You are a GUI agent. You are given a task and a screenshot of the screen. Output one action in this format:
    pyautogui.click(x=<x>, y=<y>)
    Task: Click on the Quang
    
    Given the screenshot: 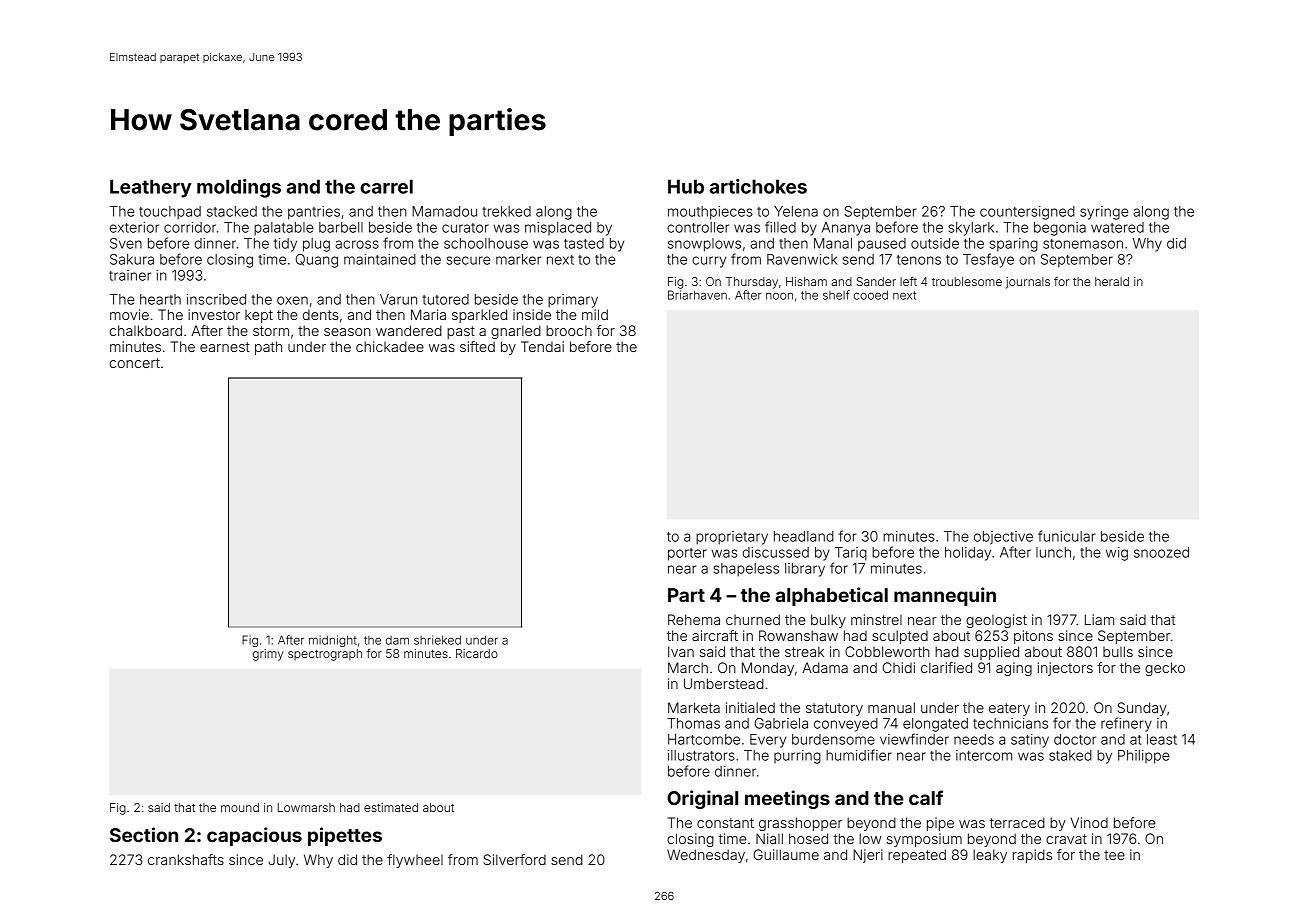 What is the action you would take?
    pyautogui.click(x=317, y=261)
